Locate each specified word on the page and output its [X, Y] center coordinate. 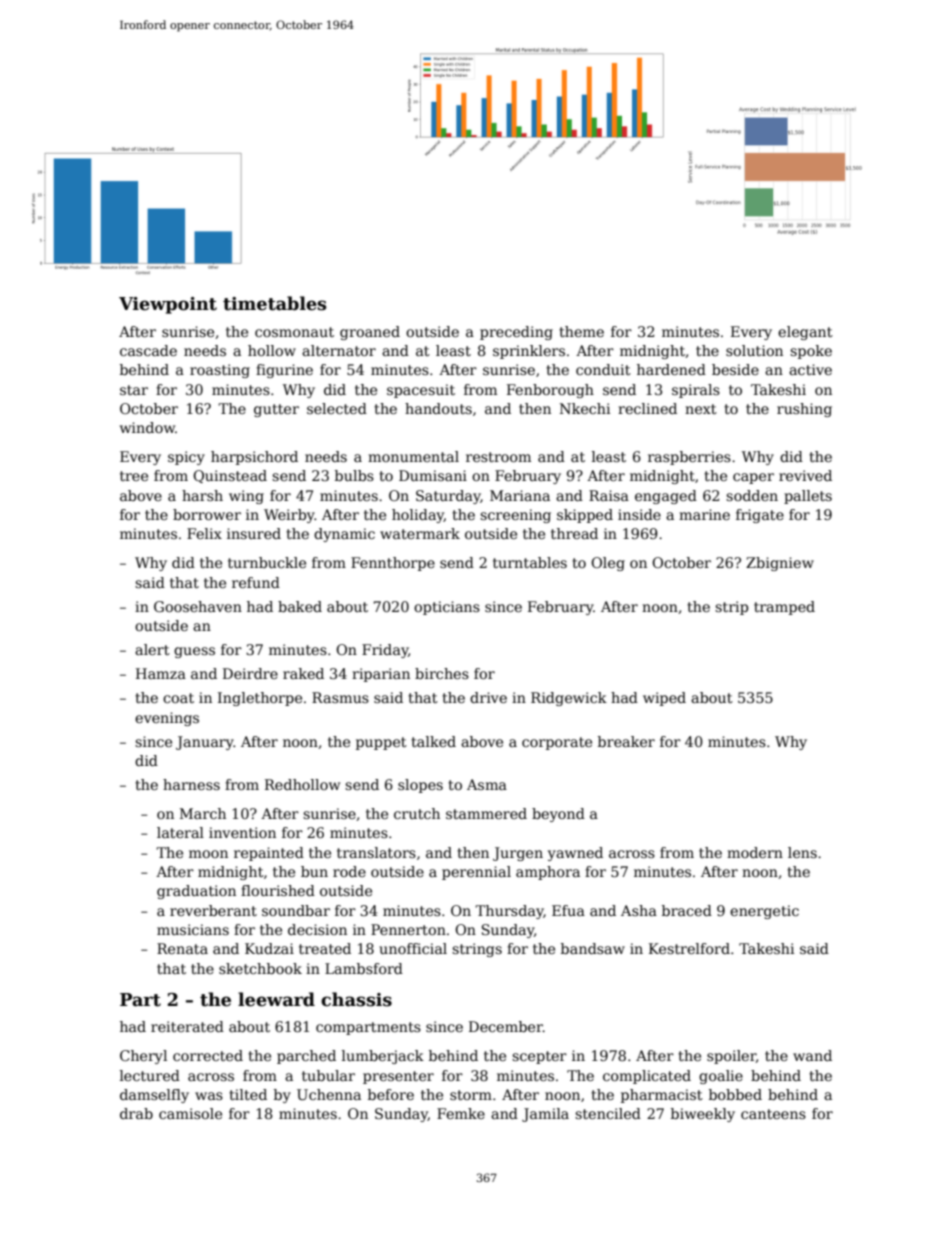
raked [303, 673]
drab [136, 1113]
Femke [461, 1113]
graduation [196, 892]
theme [581, 331]
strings [477, 950]
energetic [764, 912]
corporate [557, 743]
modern [755, 852]
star [134, 390]
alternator [339, 350]
